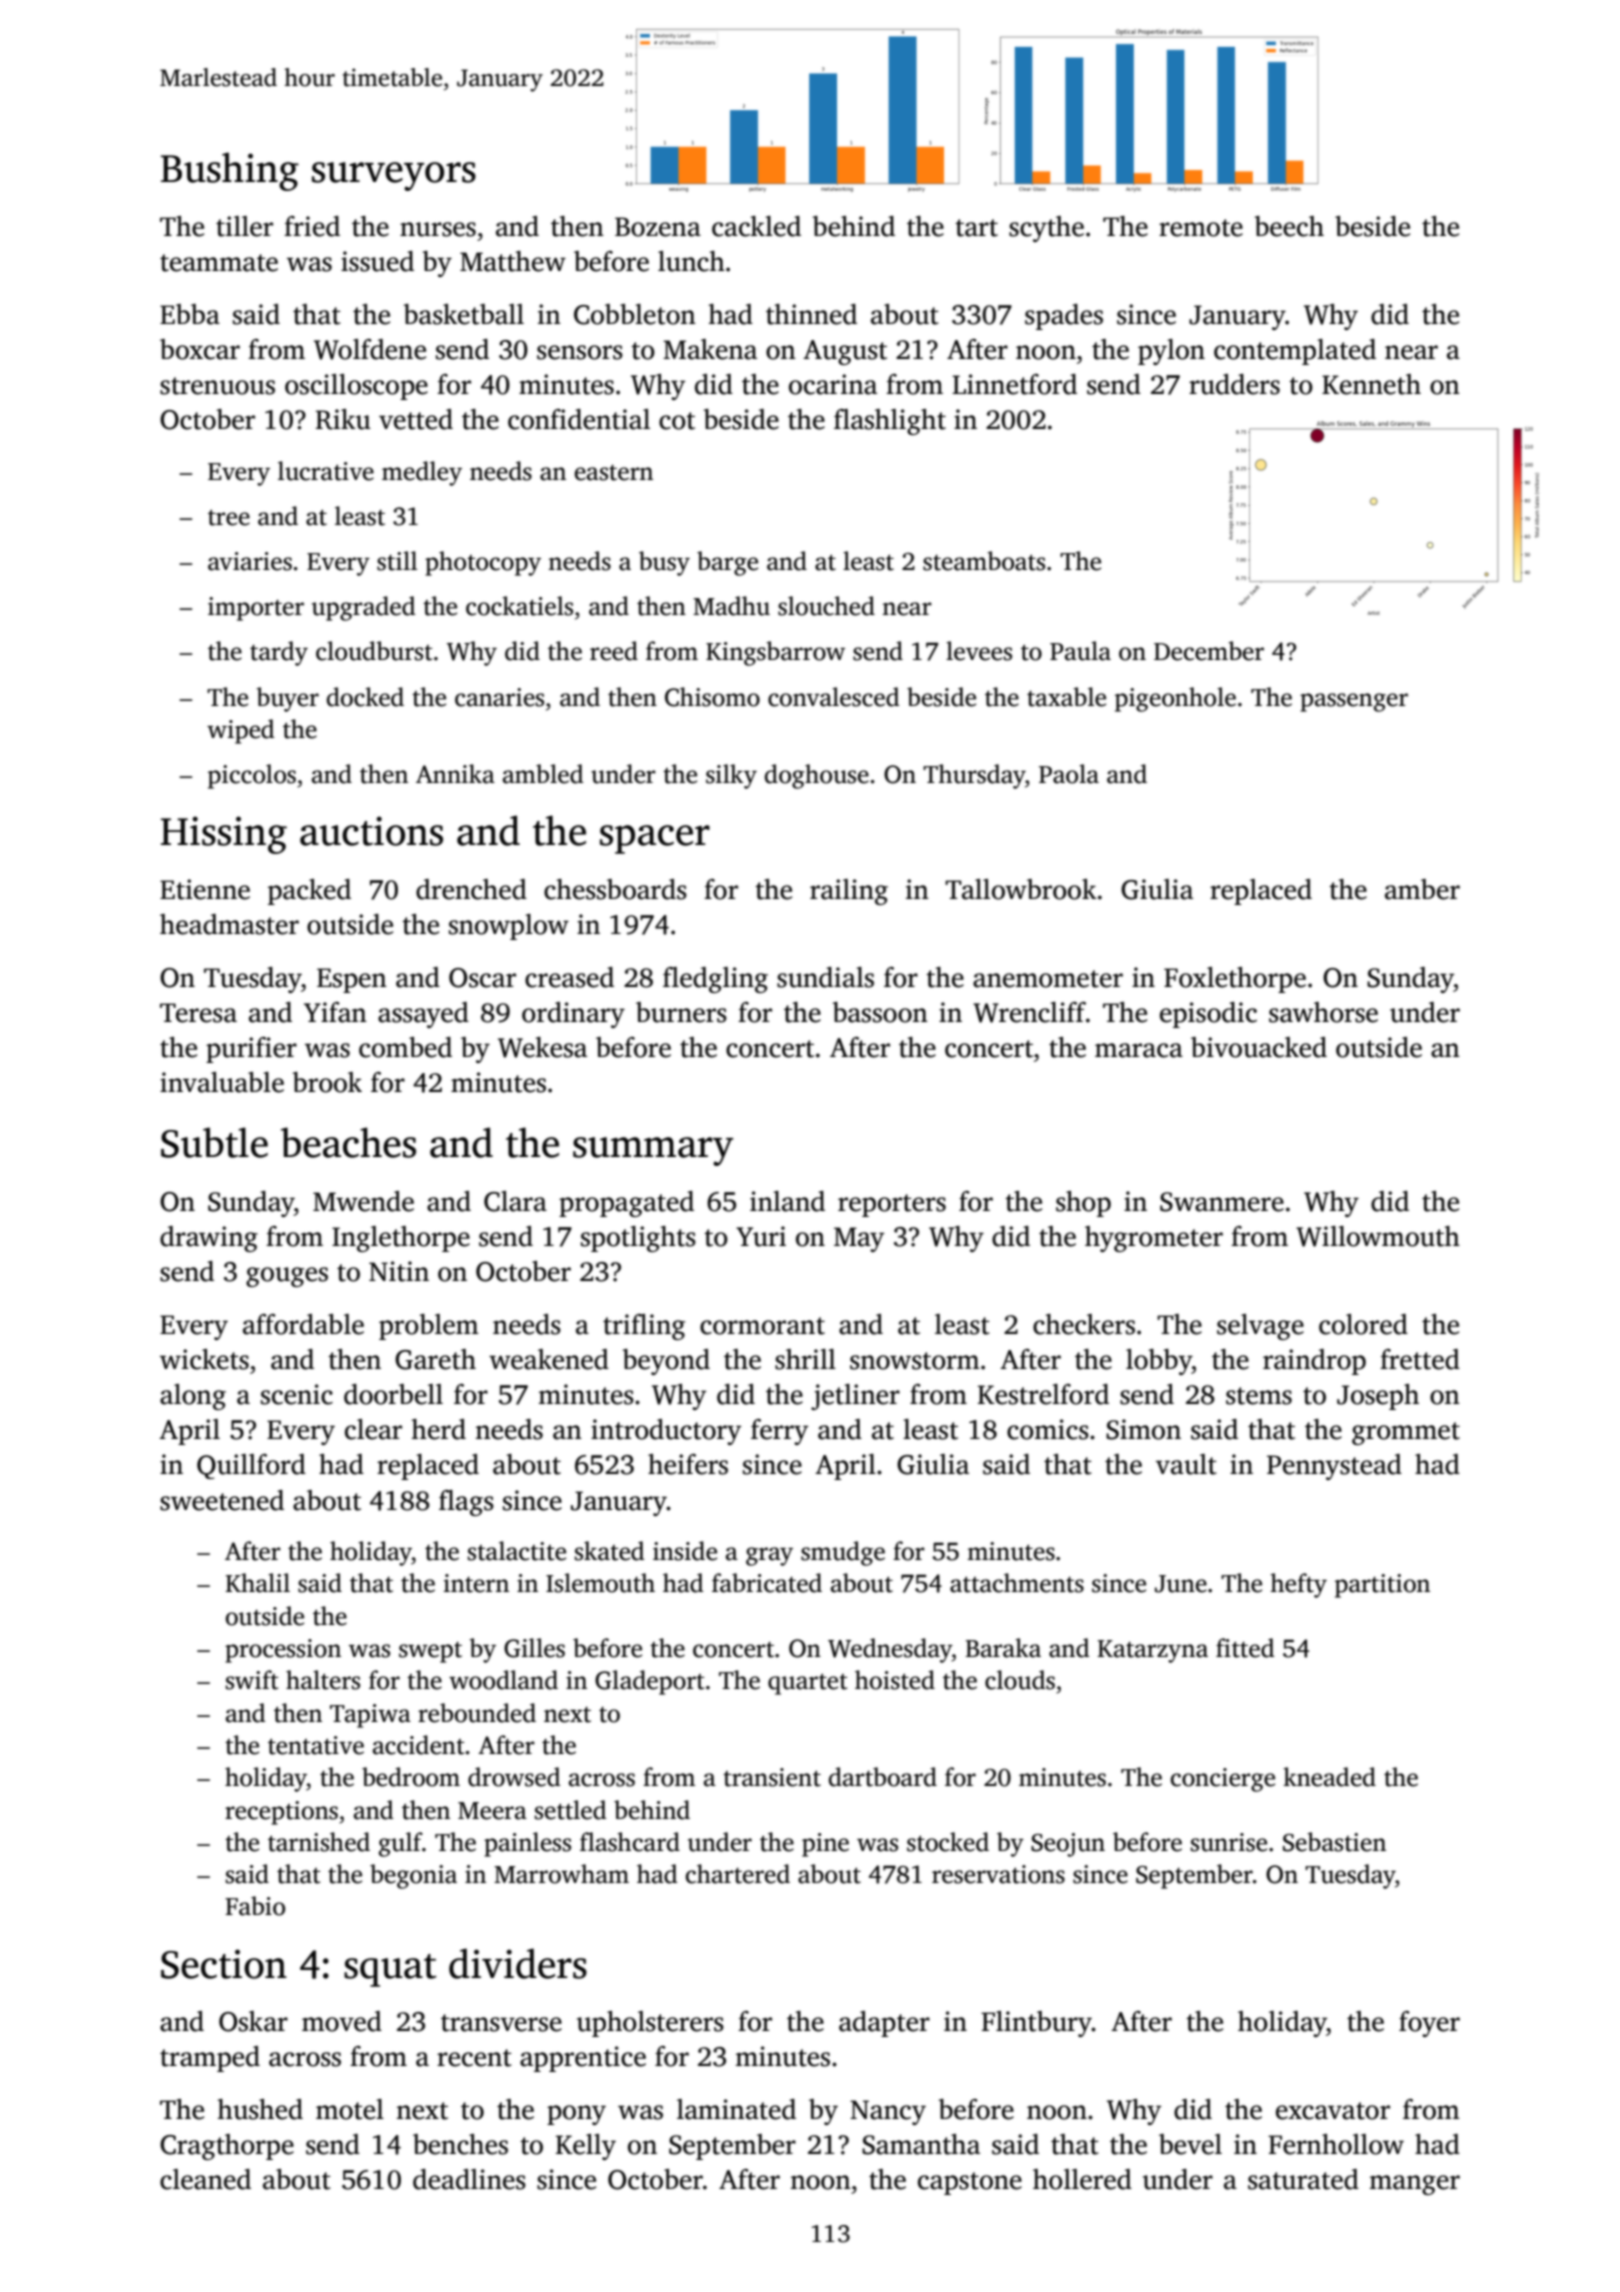 This screenshot has height=2292, width=1620. What do you see at coordinates (1334, 1467) in the screenshot?
I see `Pennystead` at bounding box center [1334, 1467].
